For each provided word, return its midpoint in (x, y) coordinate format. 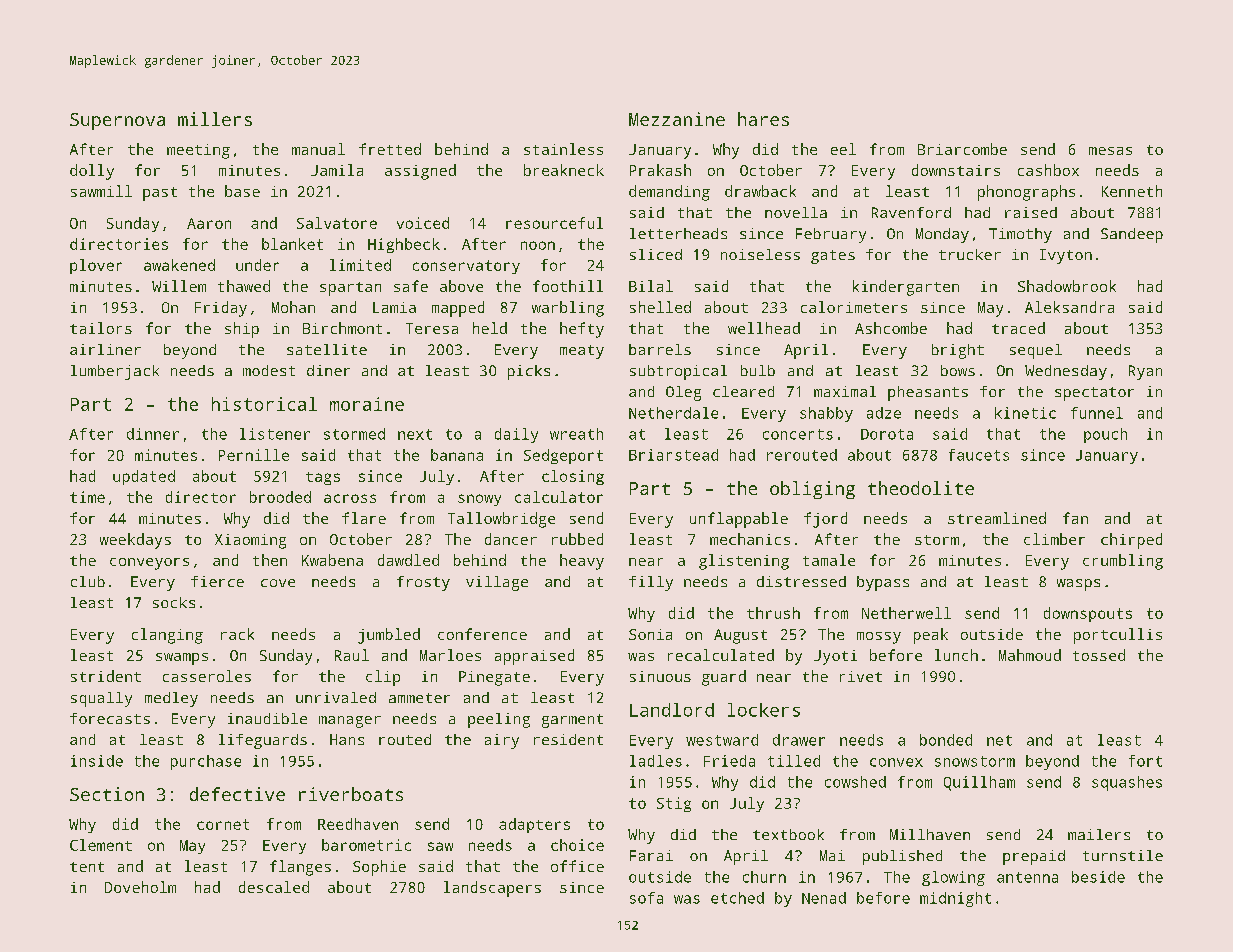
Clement (101, 845)
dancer (511, 539)
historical (264, 404)
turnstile (1123, 855)
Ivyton (1066, 256)
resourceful (554, 223)
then (270, 560)
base (242, 191)
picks (529, 372)
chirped (1131, 541)
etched (737, 898)
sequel (1036, 351)
